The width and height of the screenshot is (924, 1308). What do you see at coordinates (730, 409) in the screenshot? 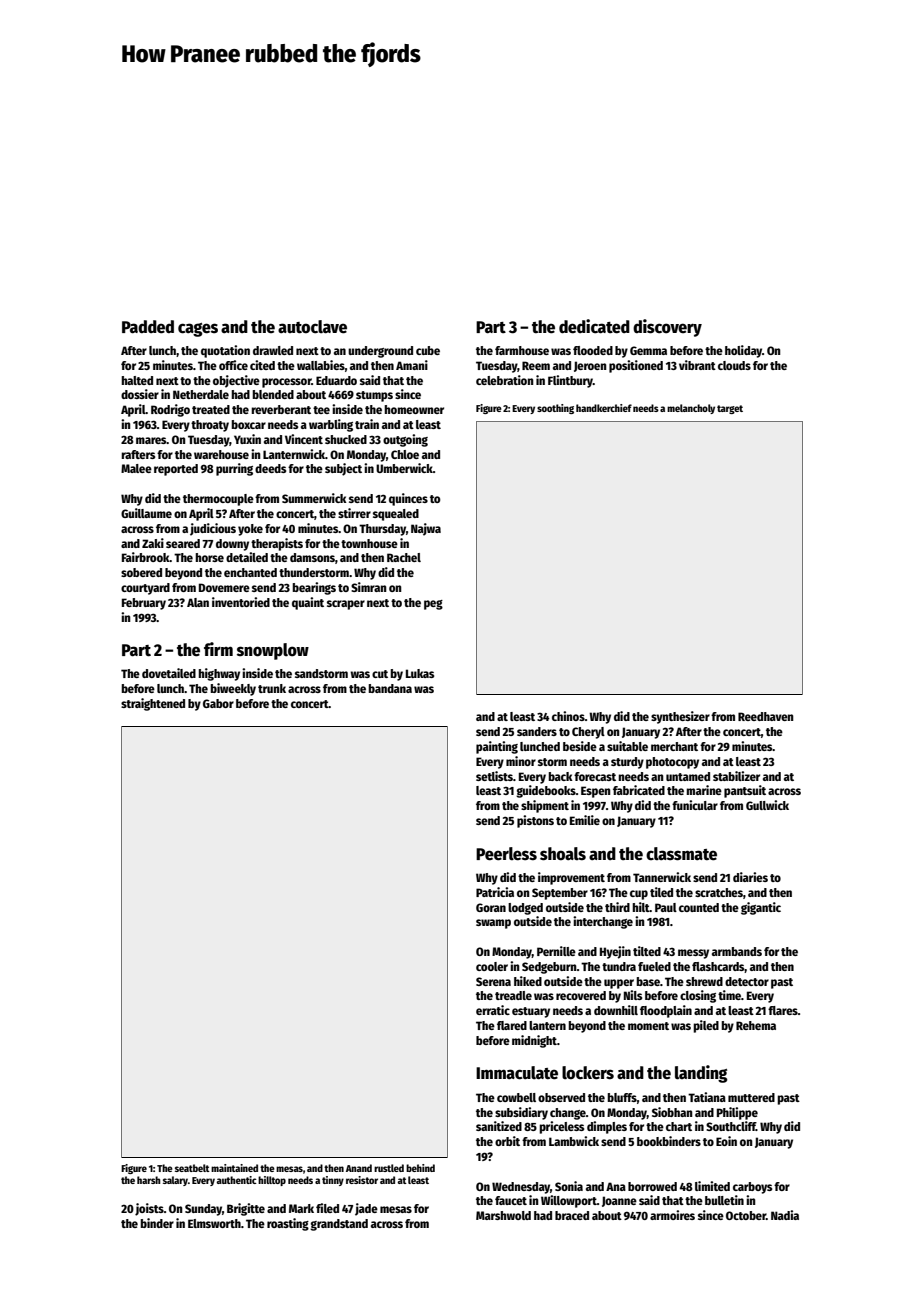
I see `target` at bounding box center [730, 409].
